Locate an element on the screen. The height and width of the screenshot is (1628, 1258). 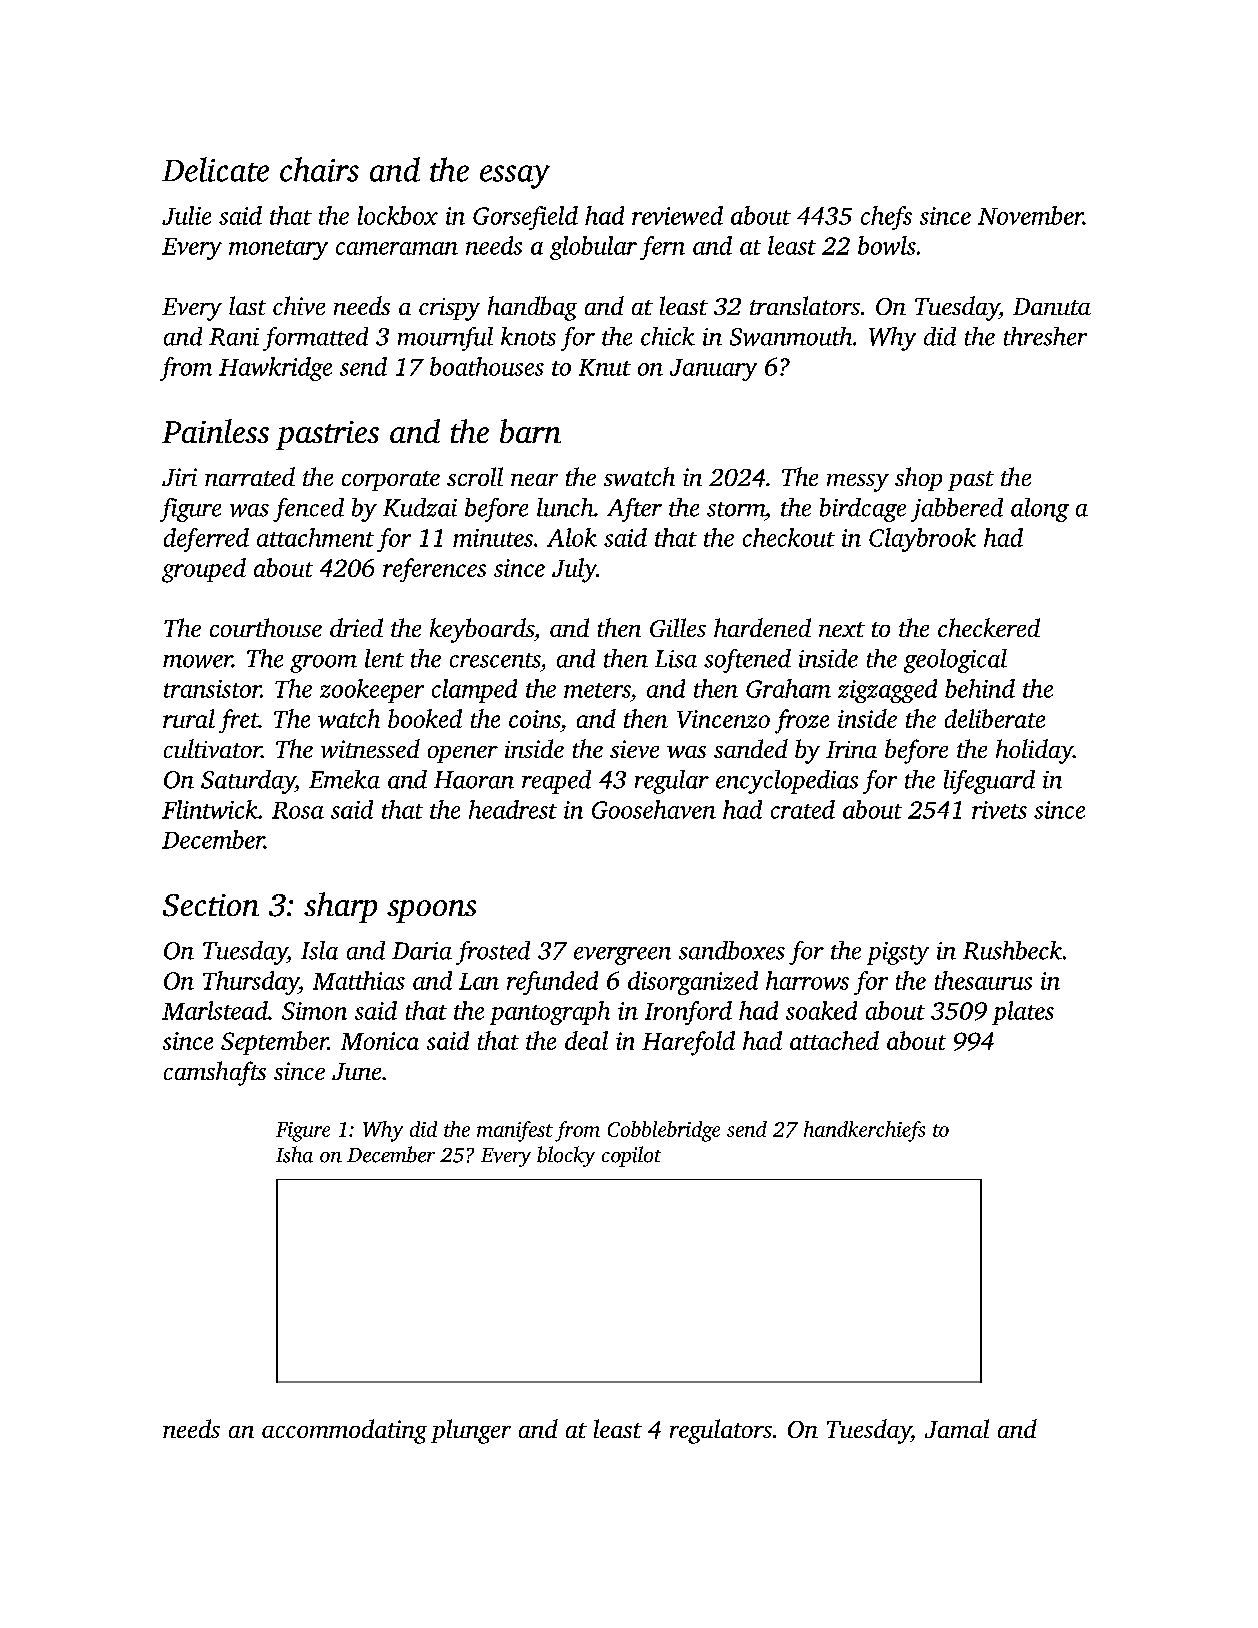
Delicate is located at coordinates (215, 169).
